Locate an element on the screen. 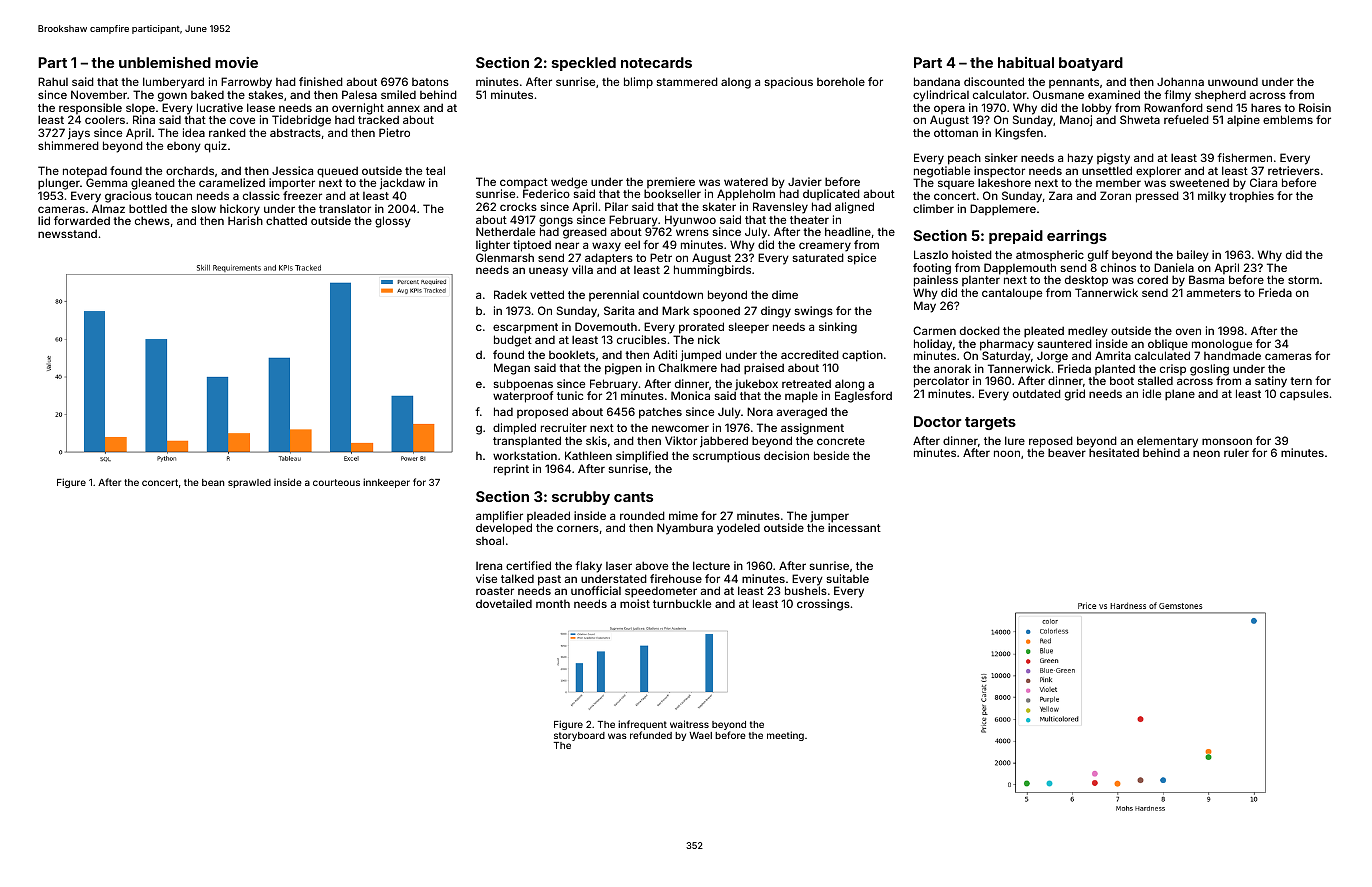 The width and height of the screenshot is (1372, 887). newsstand is located at coordinates (67, 233).
